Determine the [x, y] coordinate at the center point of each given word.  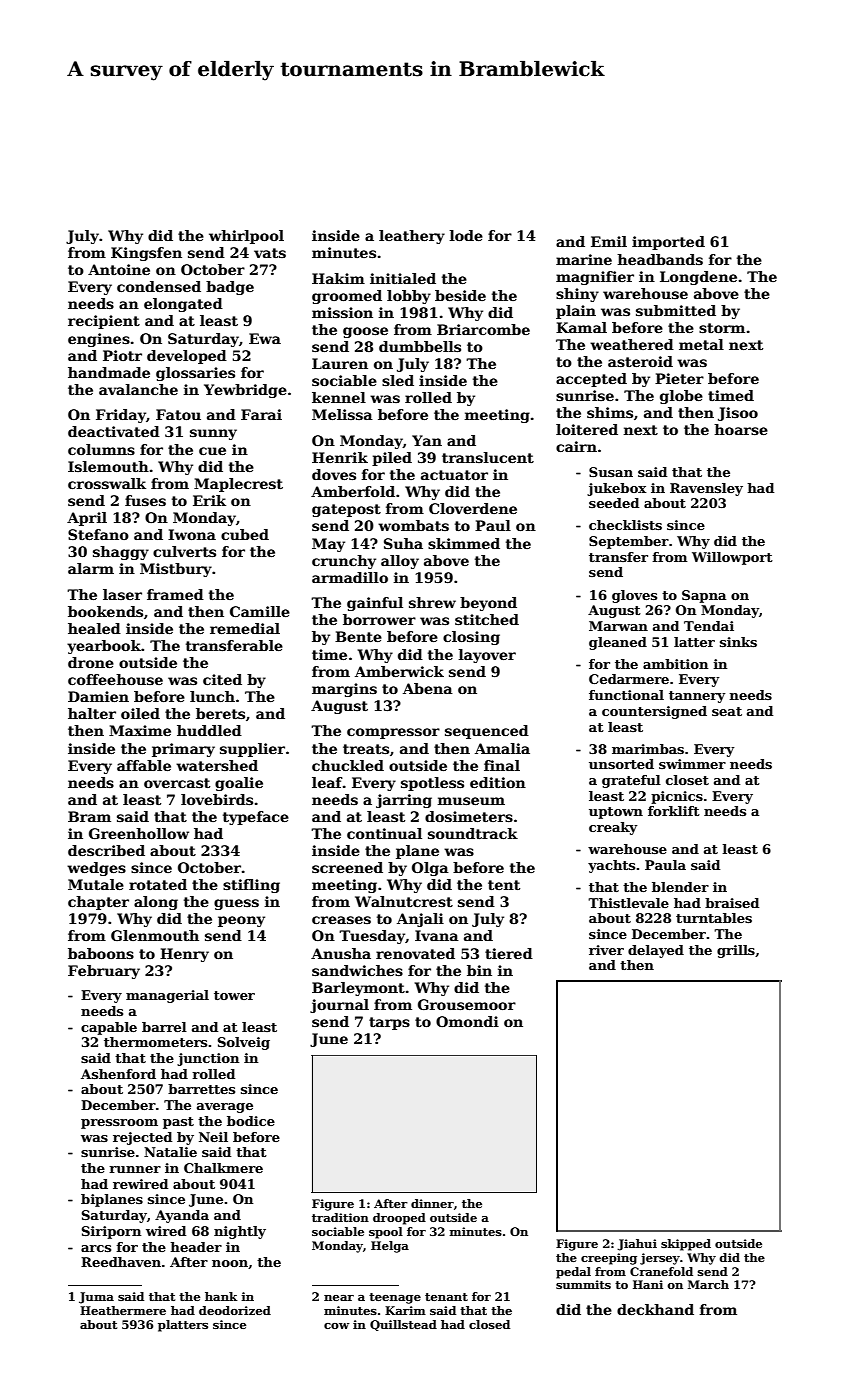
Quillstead [403, 1325]
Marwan [618, 626]
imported [668, 243]
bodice [251, 1121]
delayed [656, 951]
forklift [674, 811]
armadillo [350, 577]
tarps [389, 1023]
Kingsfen [146, 254]
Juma [96, 1298]
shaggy [121, 553]
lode [466, 235]
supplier [252, 750]
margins [344, 690]
